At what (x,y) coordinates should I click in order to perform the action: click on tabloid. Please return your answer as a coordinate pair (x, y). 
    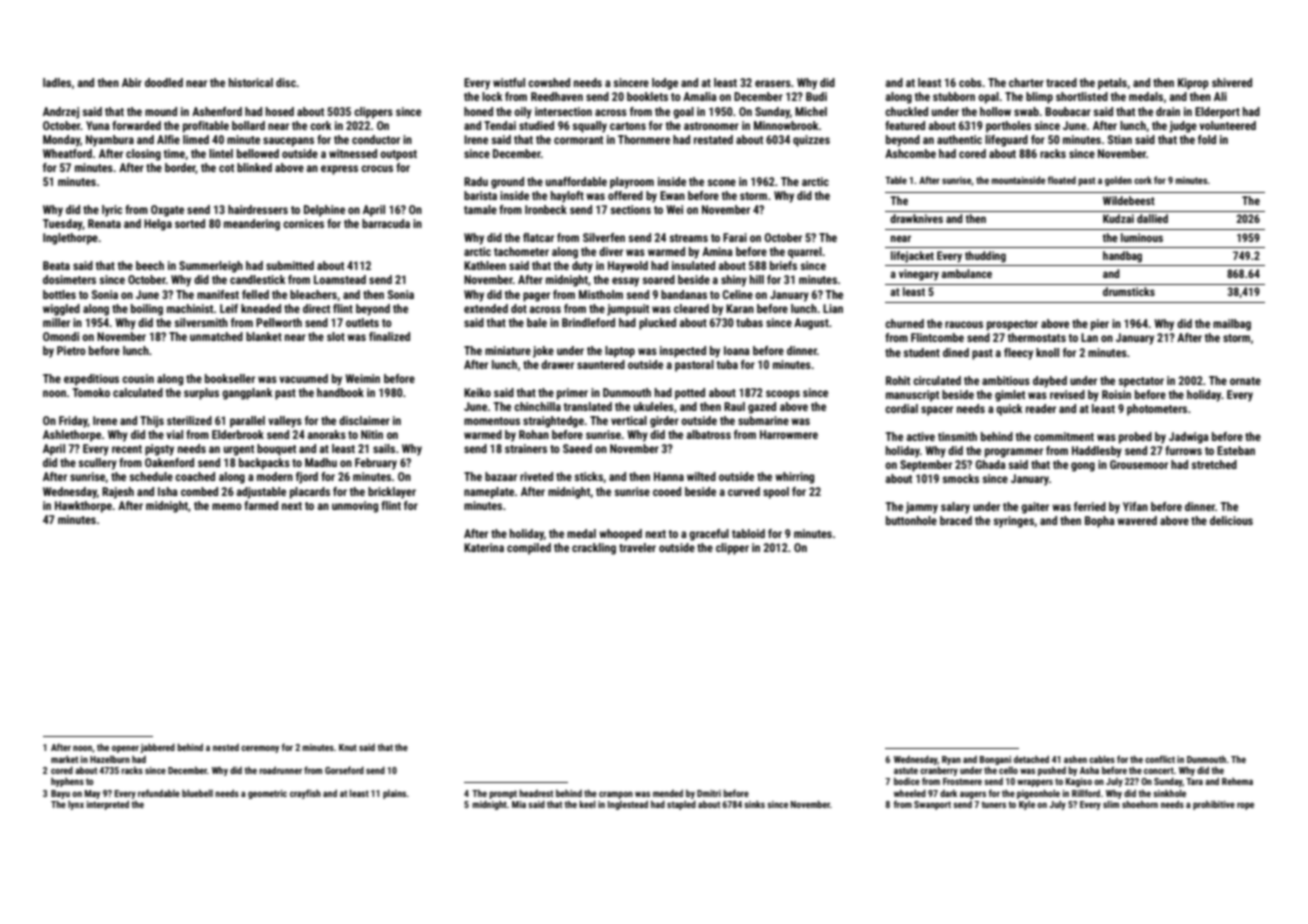
    Looking at the image, I should click on (748, 533).
